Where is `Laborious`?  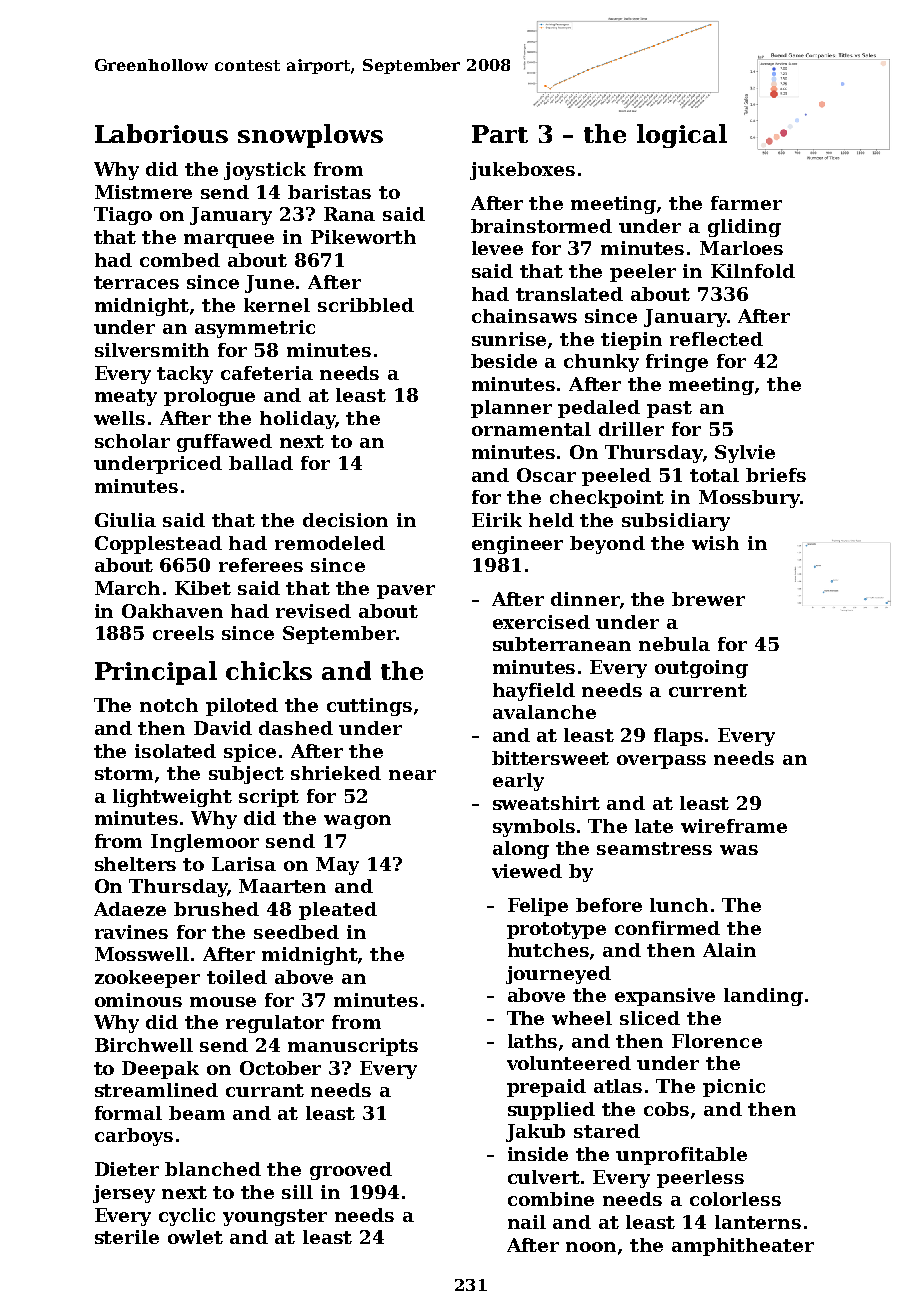
Laborious is located at coordinates (161, 133).
